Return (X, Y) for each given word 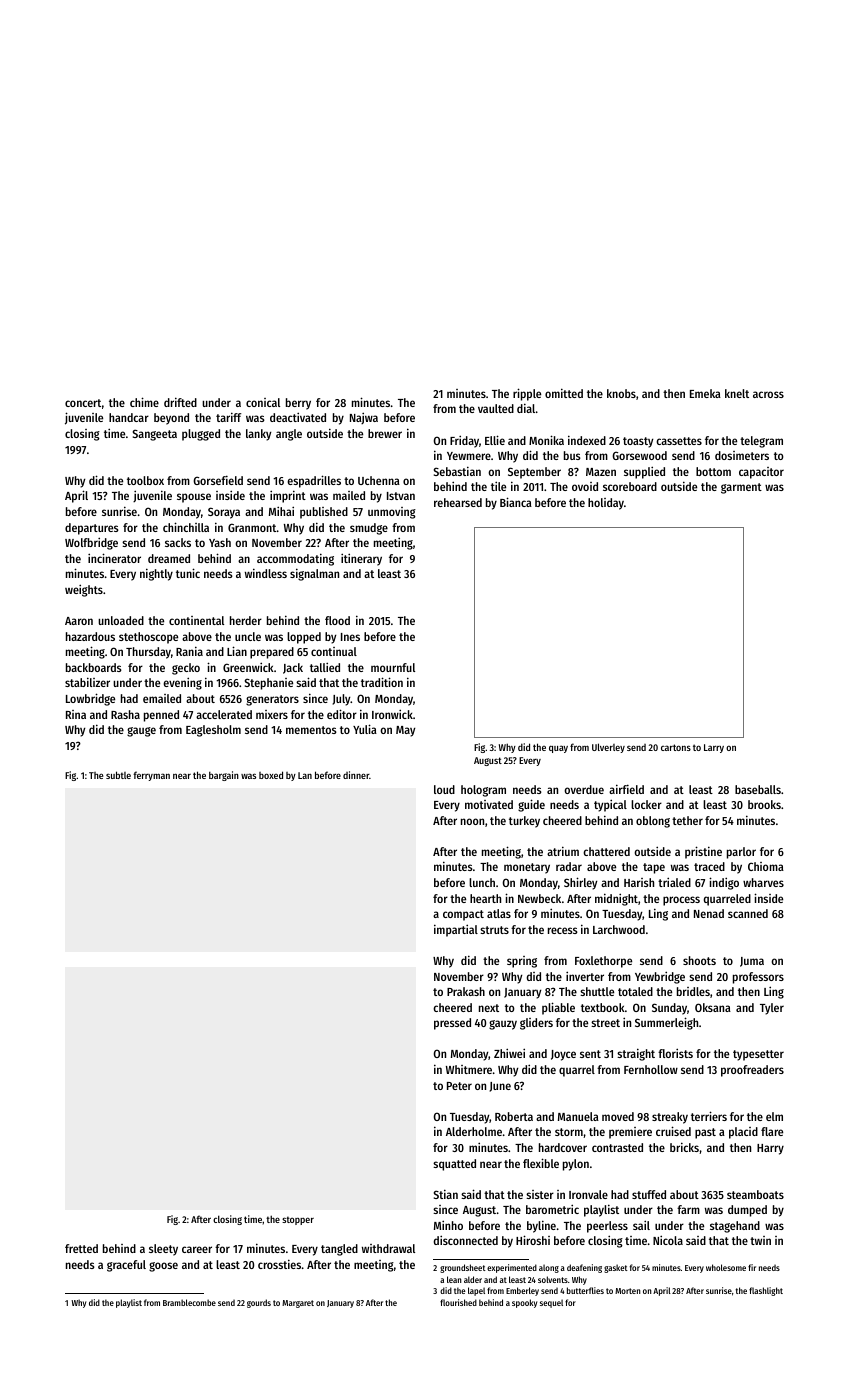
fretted (81, 1248)
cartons (676, 747)
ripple (527, 394)
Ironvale (588, 1194)
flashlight (766, 1291)
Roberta (514, 1116)
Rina (76, 714)
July (341, 700)
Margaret (298, 1304)
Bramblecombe (189, 1302)
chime (144, 402)
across (768, 394)
